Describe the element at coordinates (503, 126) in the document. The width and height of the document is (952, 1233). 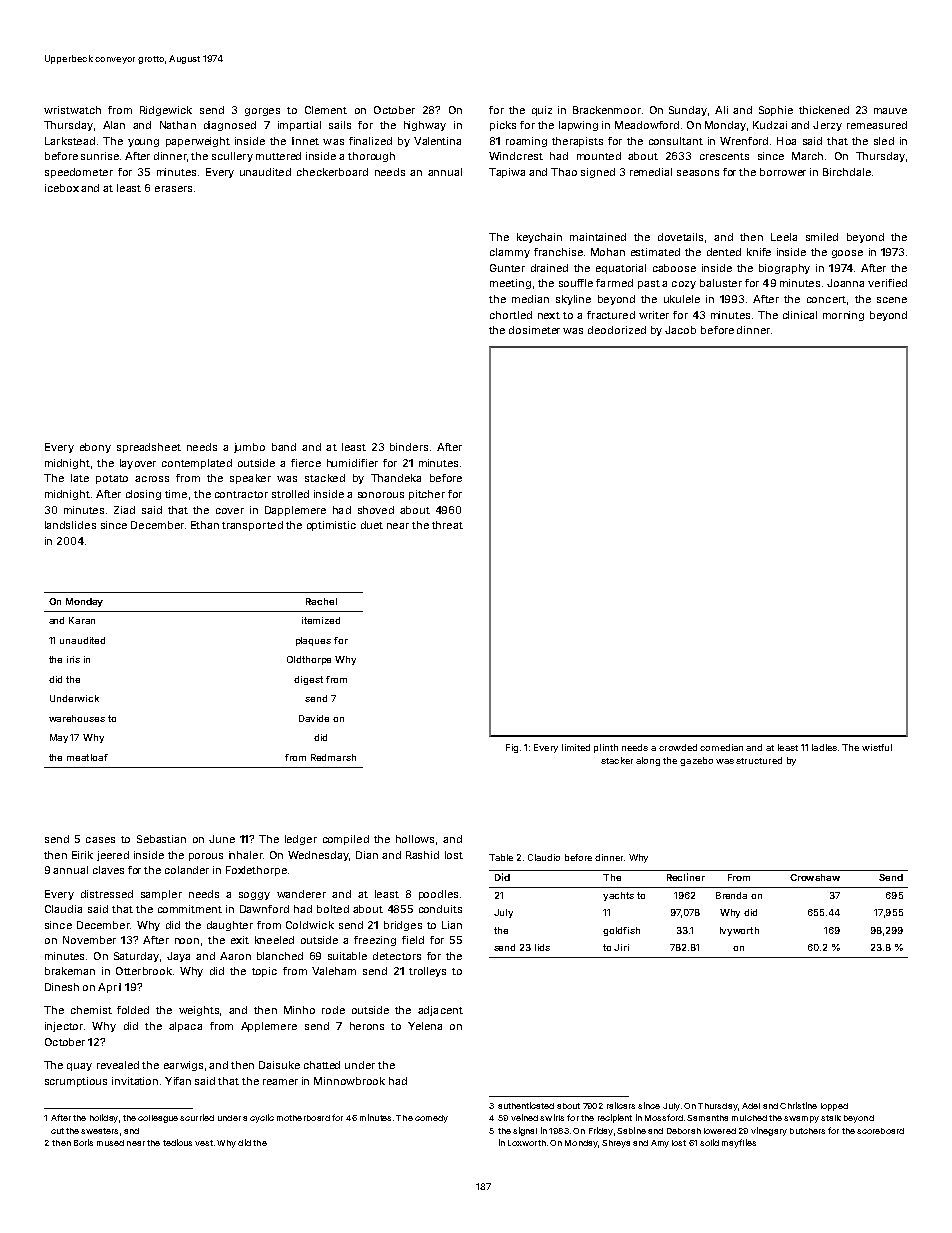
I see `picks` at that location.
